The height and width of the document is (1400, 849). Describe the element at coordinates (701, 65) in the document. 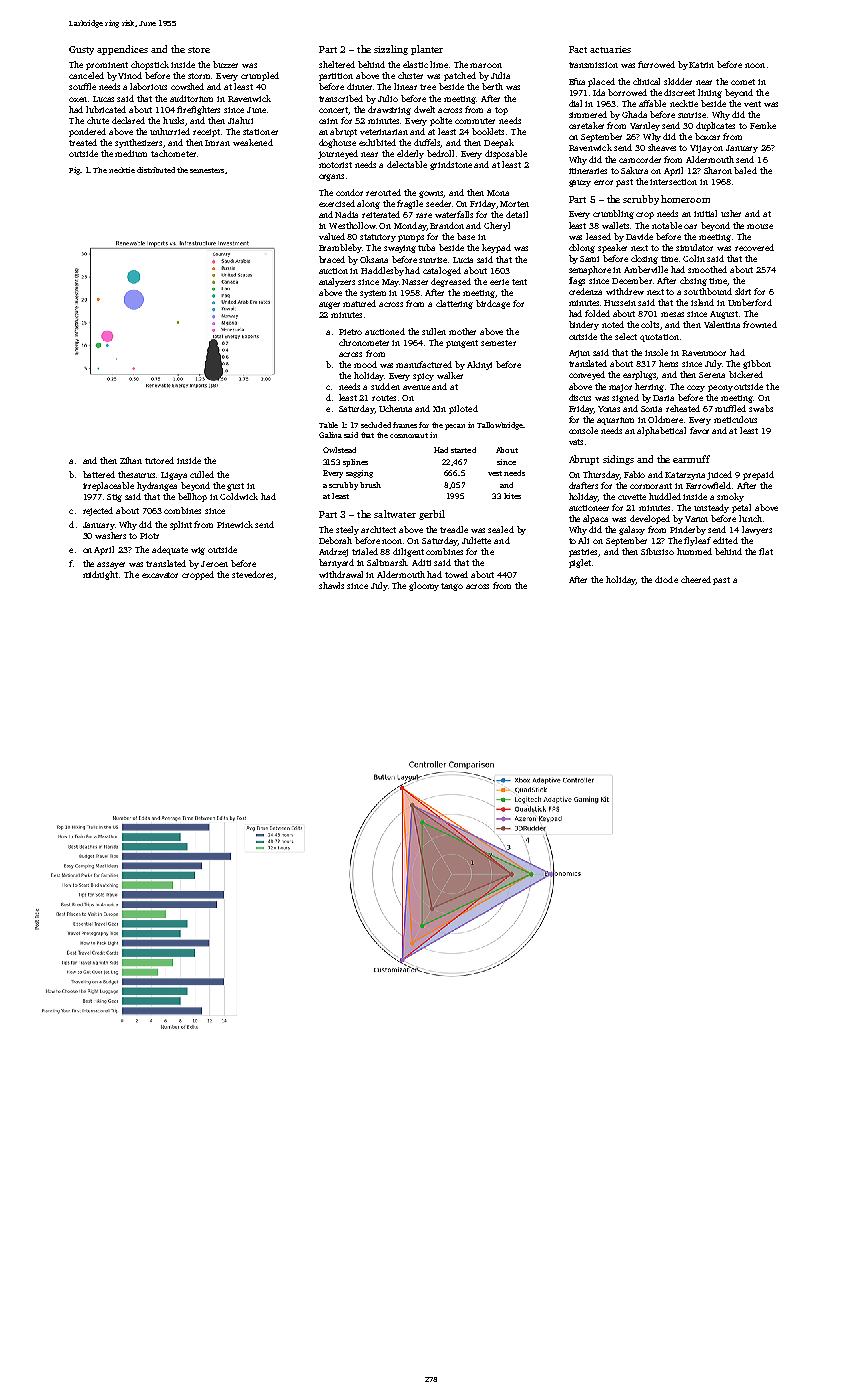

I see `Katrin` at that location.
